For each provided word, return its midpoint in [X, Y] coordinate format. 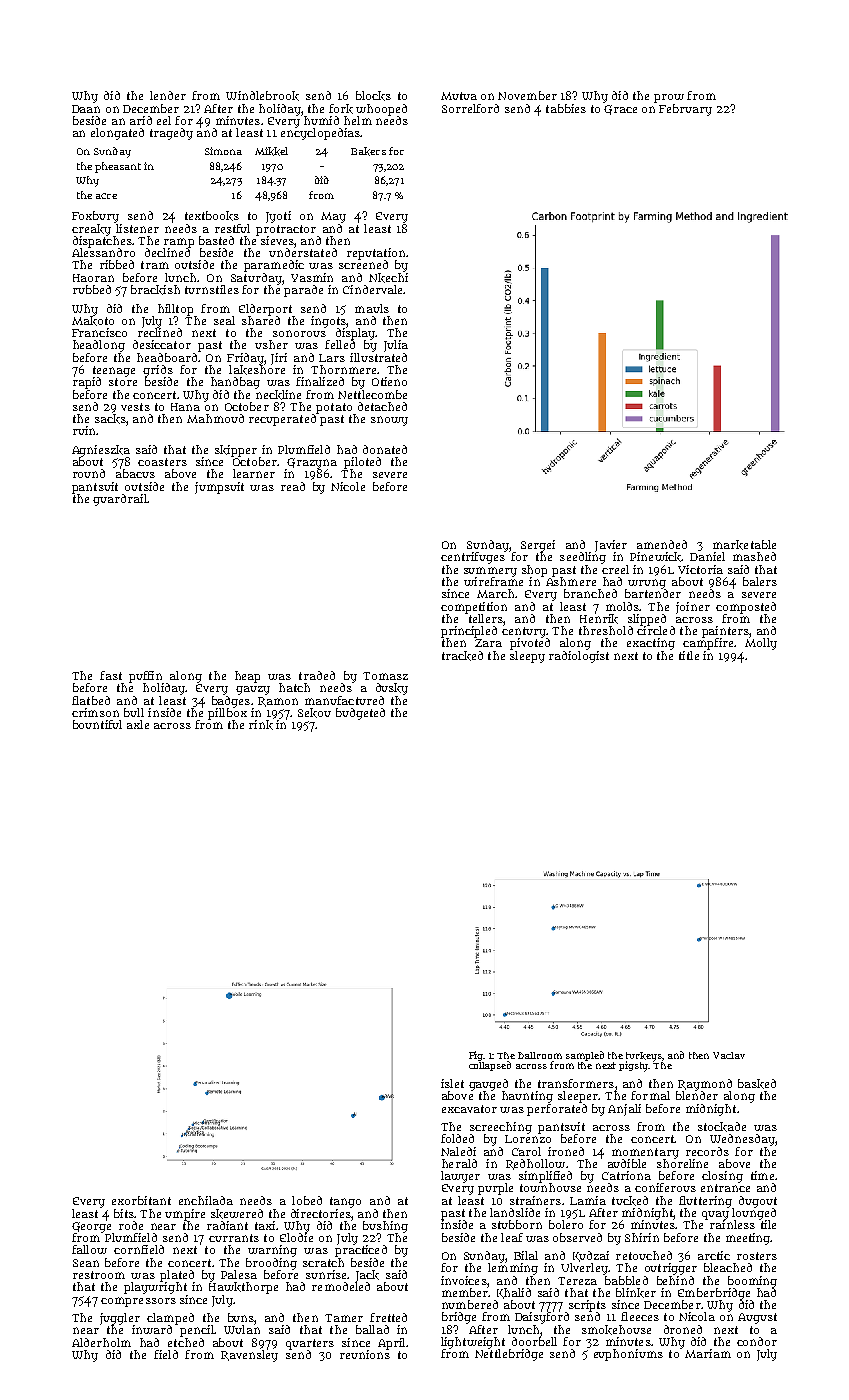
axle [138, 724]
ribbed [117, 264]
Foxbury [95, 217]
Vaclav [729, 1055]
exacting [651, 644]
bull [134, 712]
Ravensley [249, 1356]
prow [669, 98]
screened [363, 264]
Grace [620, 110]
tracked [462, 656]
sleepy [527, 657]
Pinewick [656, 557]
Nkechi [388, 278]
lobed [307, 1200]
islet [452, 1083]
